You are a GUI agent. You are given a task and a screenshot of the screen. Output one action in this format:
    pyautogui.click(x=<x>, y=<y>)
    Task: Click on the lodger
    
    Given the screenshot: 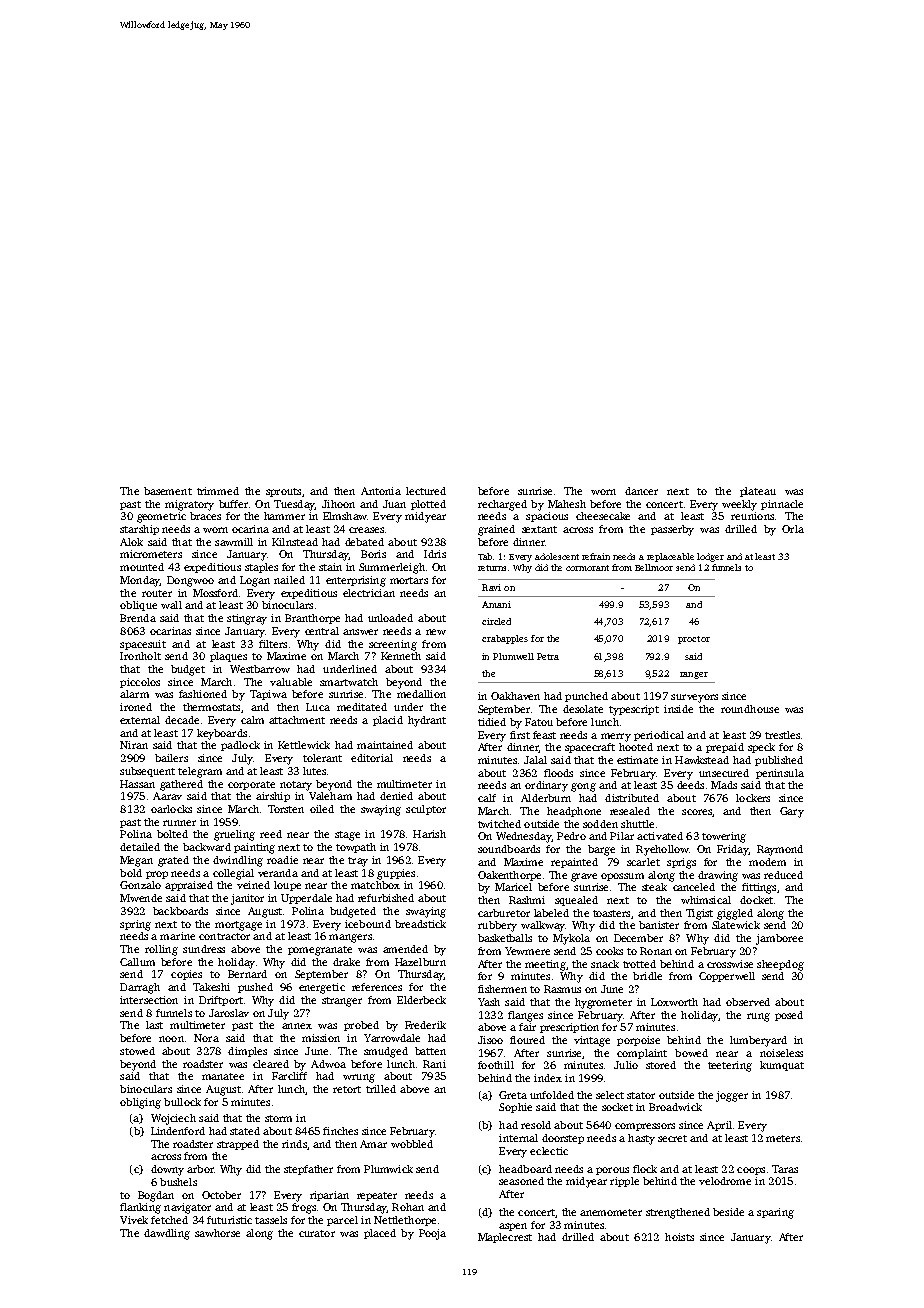 What is the action you would take?
    pyautogui.click(x=710, y=557)
